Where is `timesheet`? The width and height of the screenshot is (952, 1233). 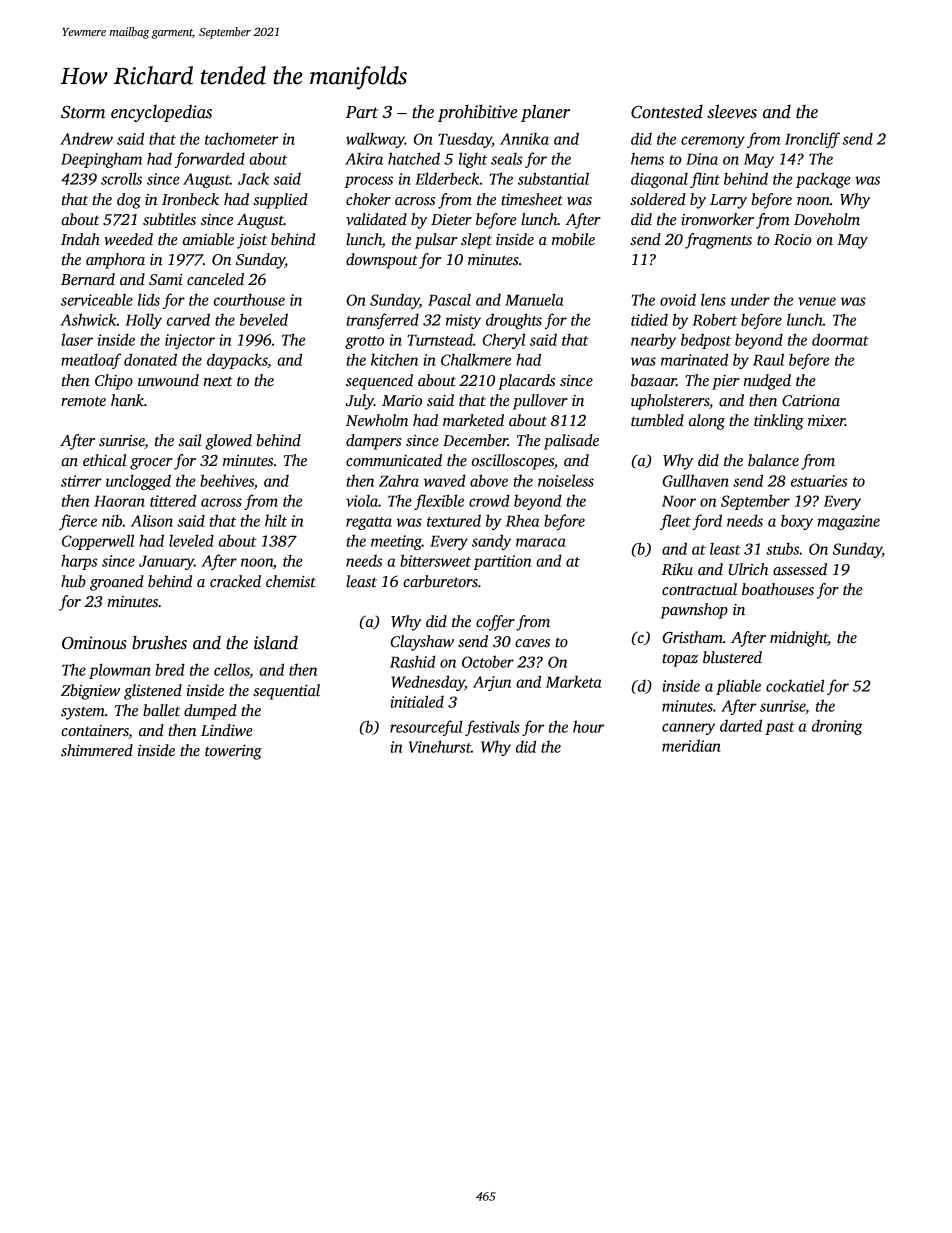 timesheet is located at coordinates (532, 199).
